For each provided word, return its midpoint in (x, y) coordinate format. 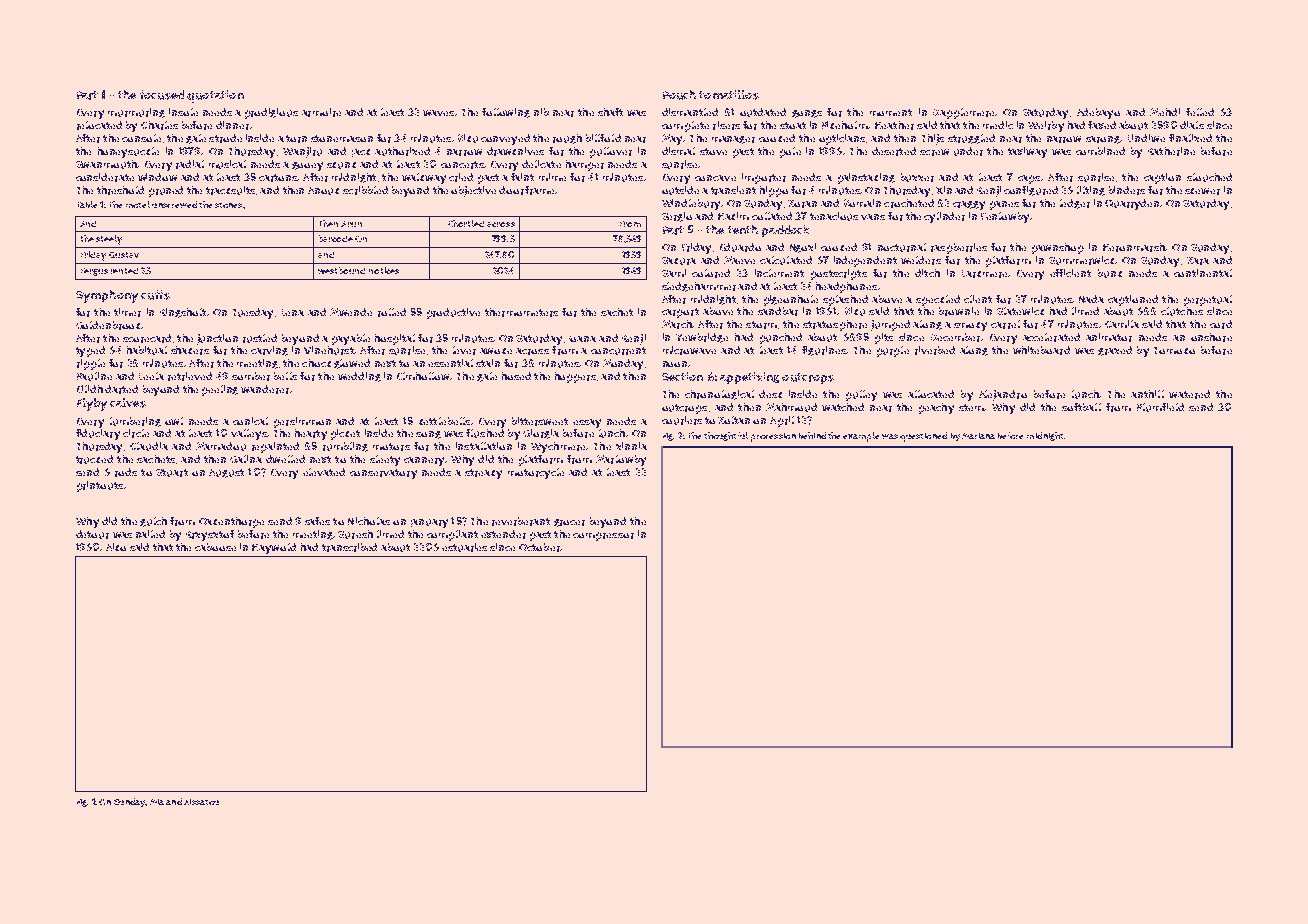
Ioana (582, 339)
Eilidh (90, 389)
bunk (1110, 273)
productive (453, 313)
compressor (603, 536)
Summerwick (1081, 260)
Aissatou (201, 802)
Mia (157, 802)
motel (138, 204)
